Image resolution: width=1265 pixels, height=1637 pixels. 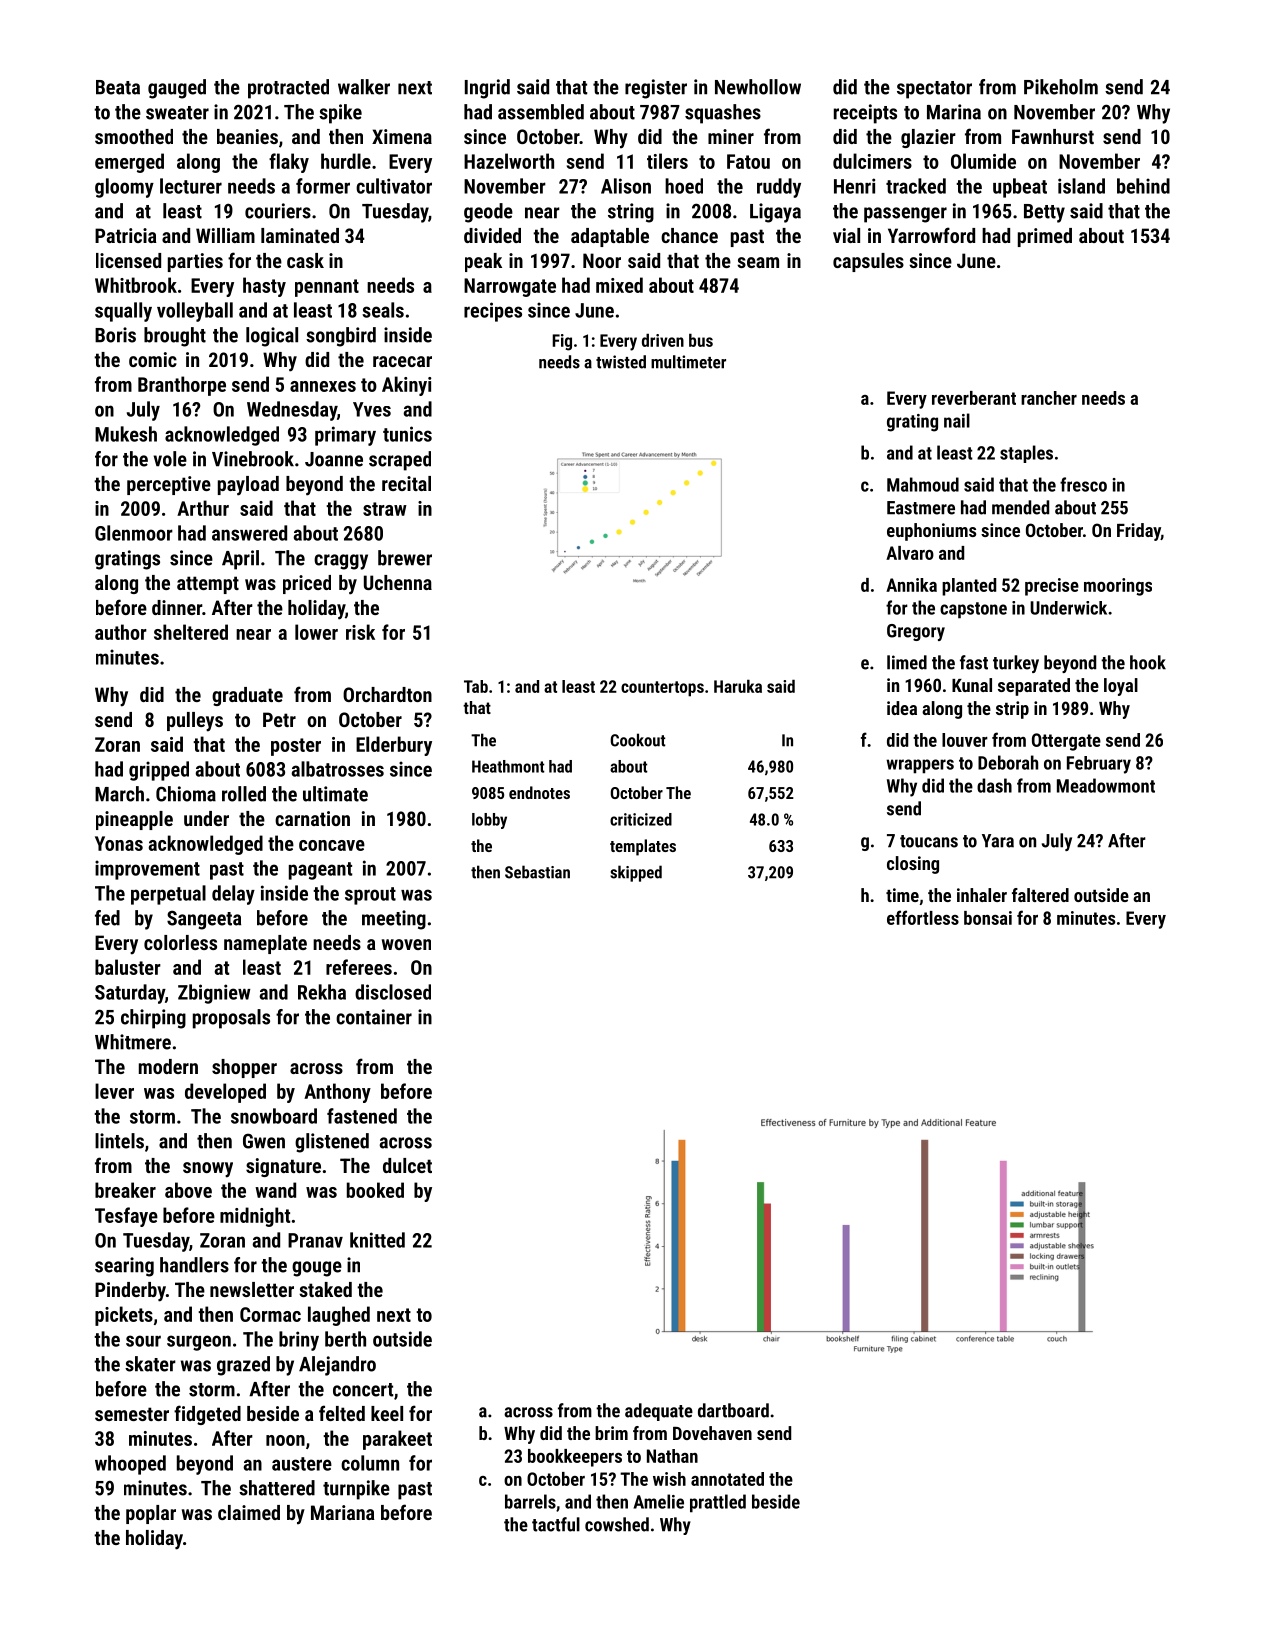 What do you see at coordinates (128, 967) in the screenshot?
I see `baluster` at bounding box center [128, 967].
